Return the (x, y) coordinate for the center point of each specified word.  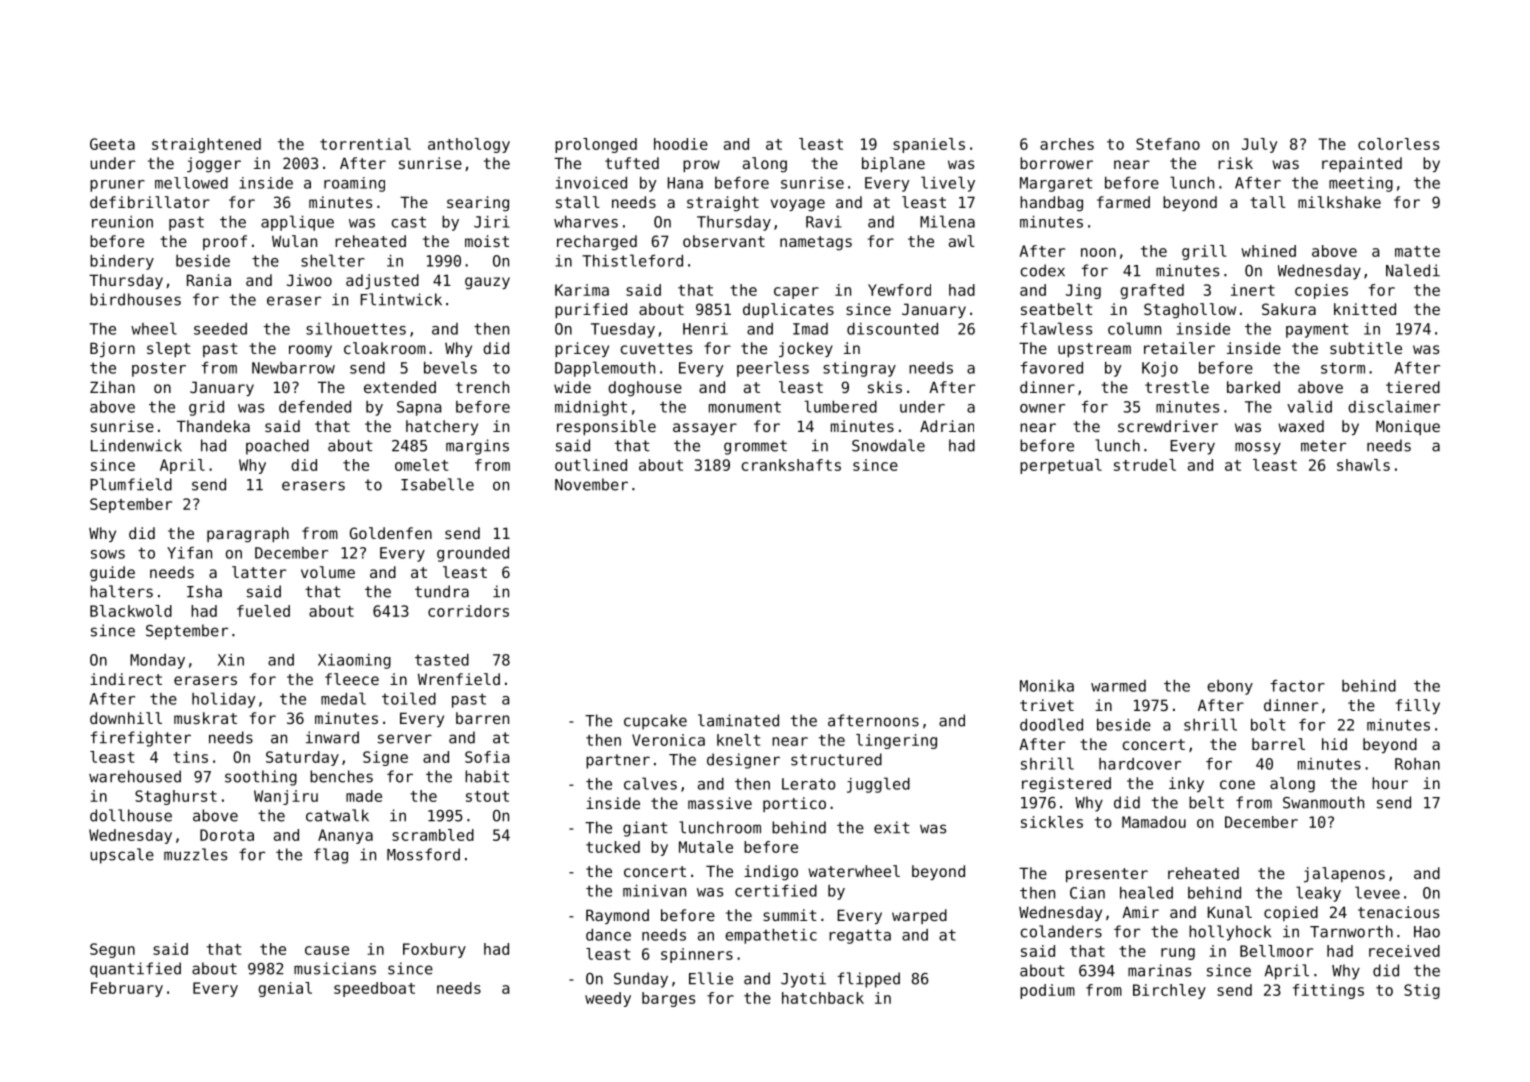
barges (668, 999)
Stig (1422, 991)
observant (724, 241)
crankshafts (791, 465)
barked (1253, 387)
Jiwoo (309, 280)
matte (1417, 251)
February (127, 989)
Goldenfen (391, 533)
